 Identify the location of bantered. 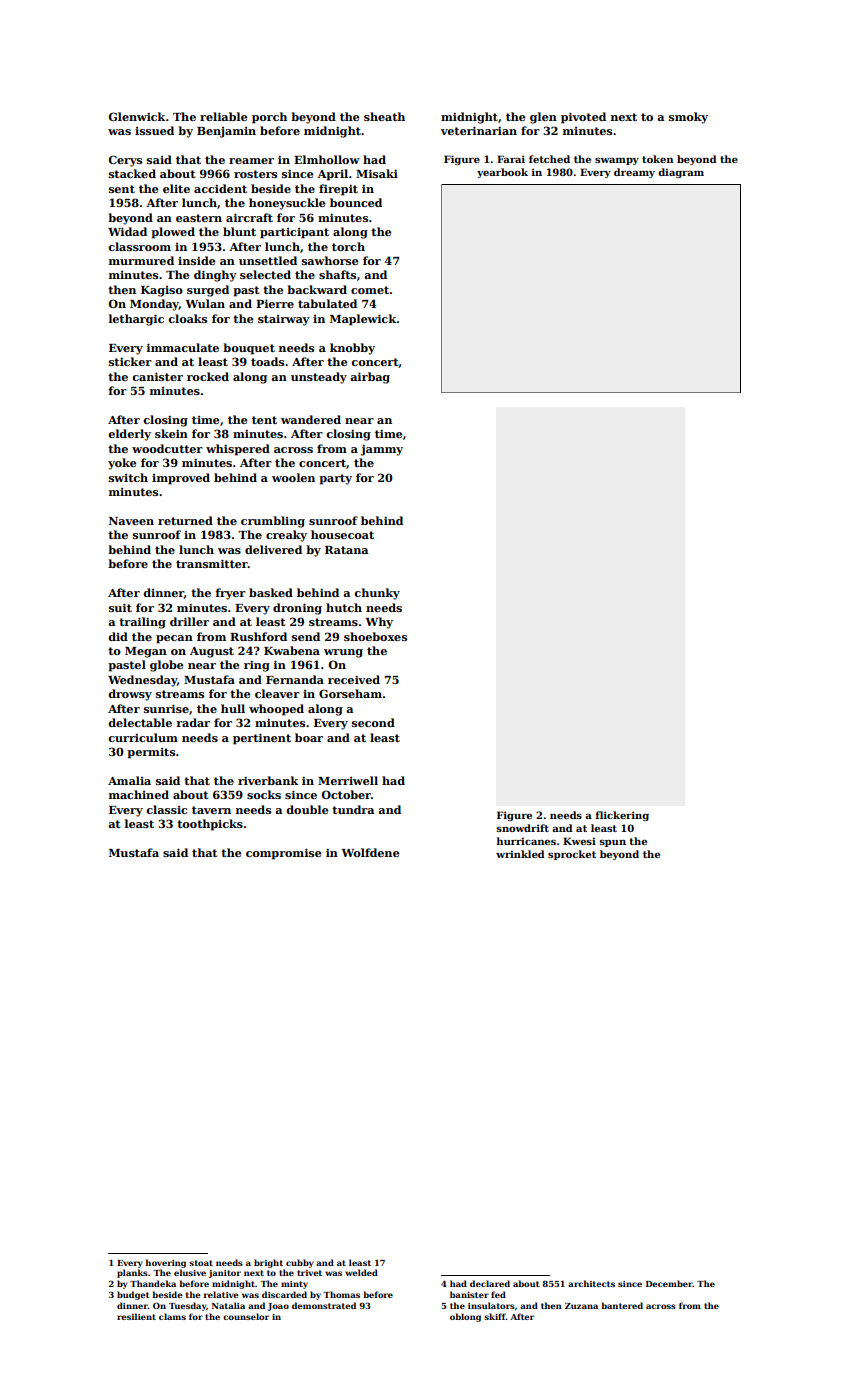
(622, 1305).
